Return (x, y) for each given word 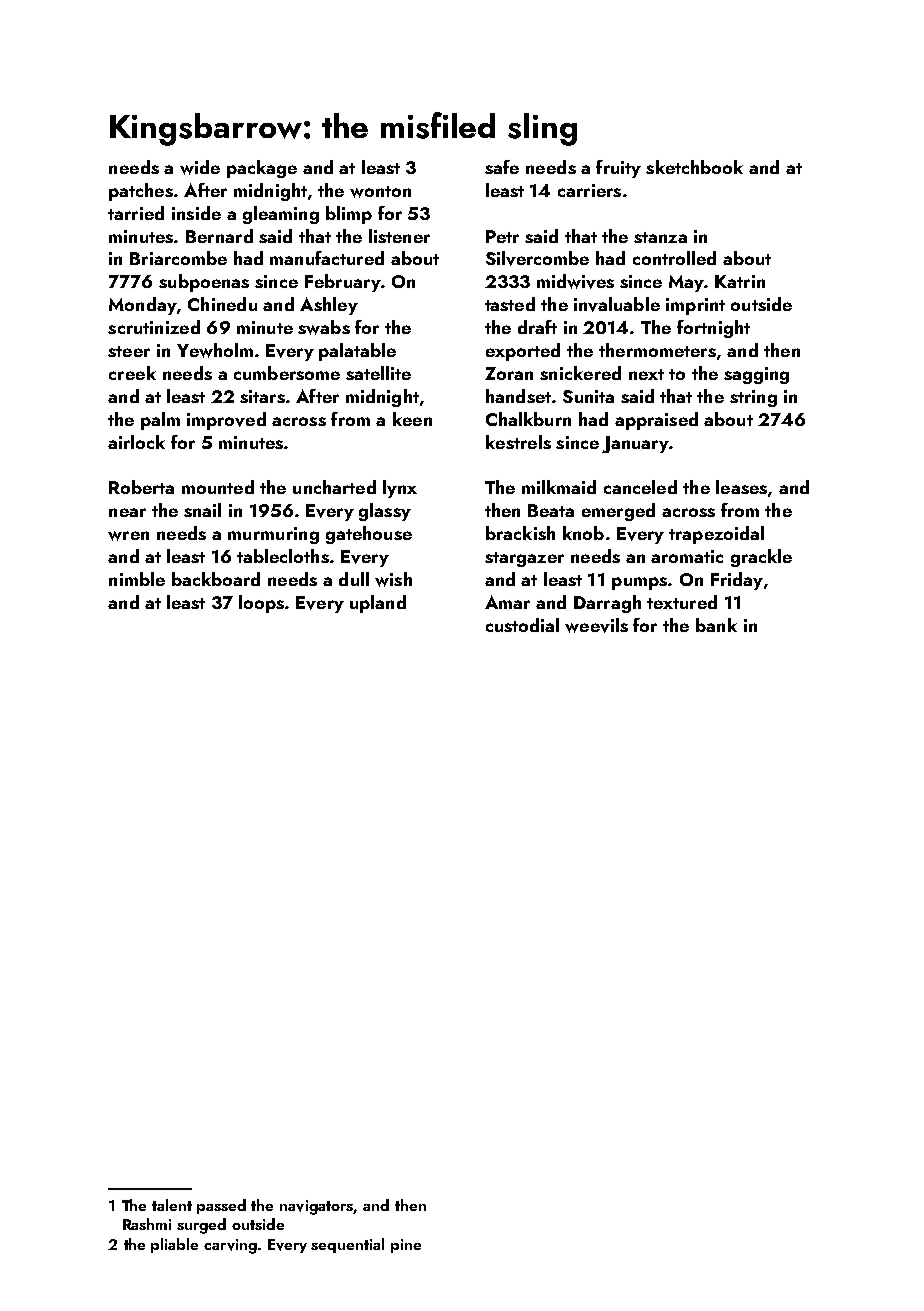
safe (502, 167)
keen (412, 419)
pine (406, 1246)
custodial (522, 625)
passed (221, 1206)
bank (716, 625)
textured (682, 602)
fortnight (713, 329)
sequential (347, 1245)
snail (202, 510)
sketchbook (694, 167)
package (262, 169)
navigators (317, 1207)
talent (172, 1205)
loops (261, 604)
